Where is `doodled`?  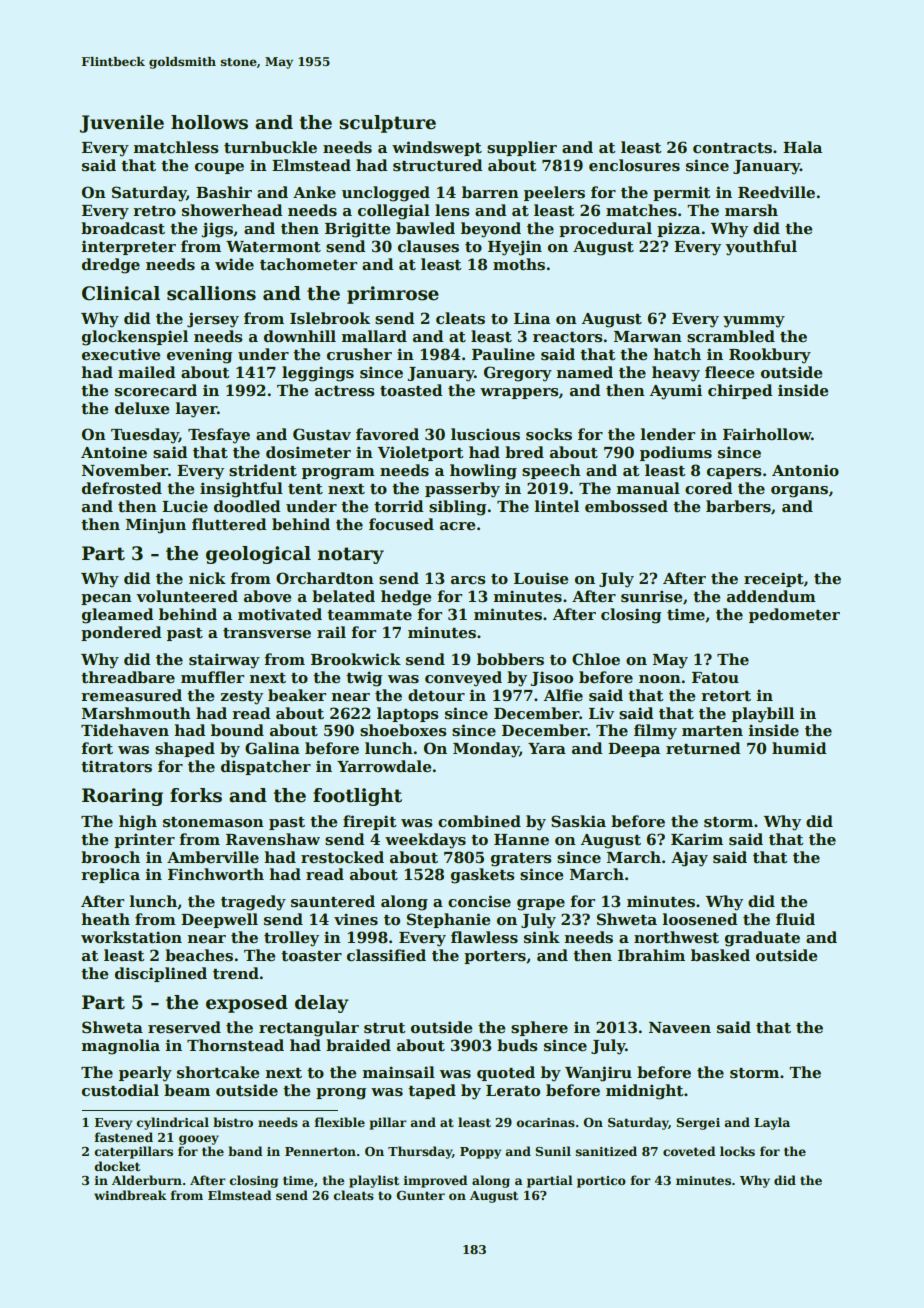 doodled is located at coordinates (247, 506).
